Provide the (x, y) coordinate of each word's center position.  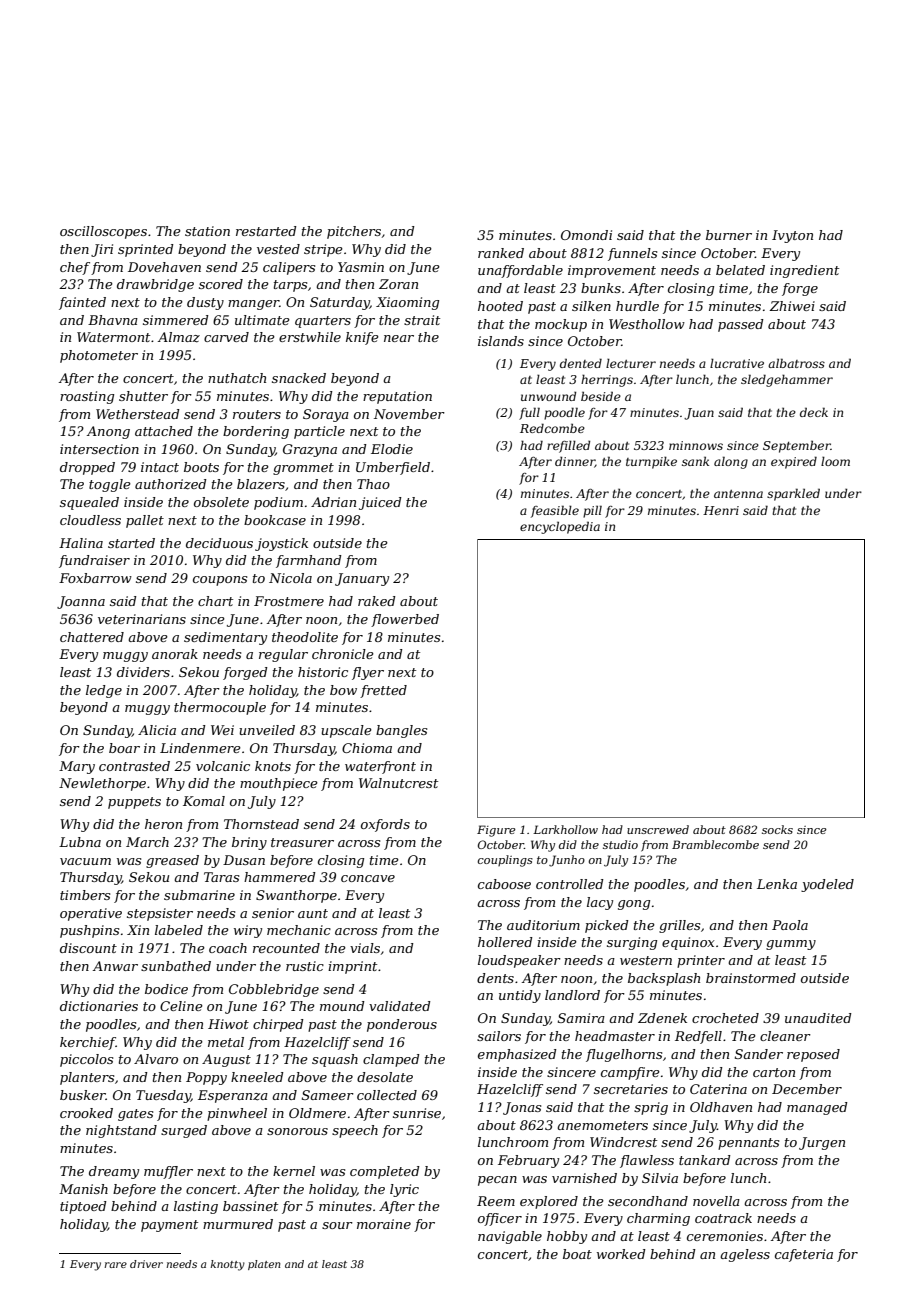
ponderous (402, 1025)
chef (75, 268)
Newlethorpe (102, 784)
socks (777, 829)
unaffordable (520, 271)
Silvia (660, 1178)
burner (729, 235)
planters (87, 1078)
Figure (496, 831)
